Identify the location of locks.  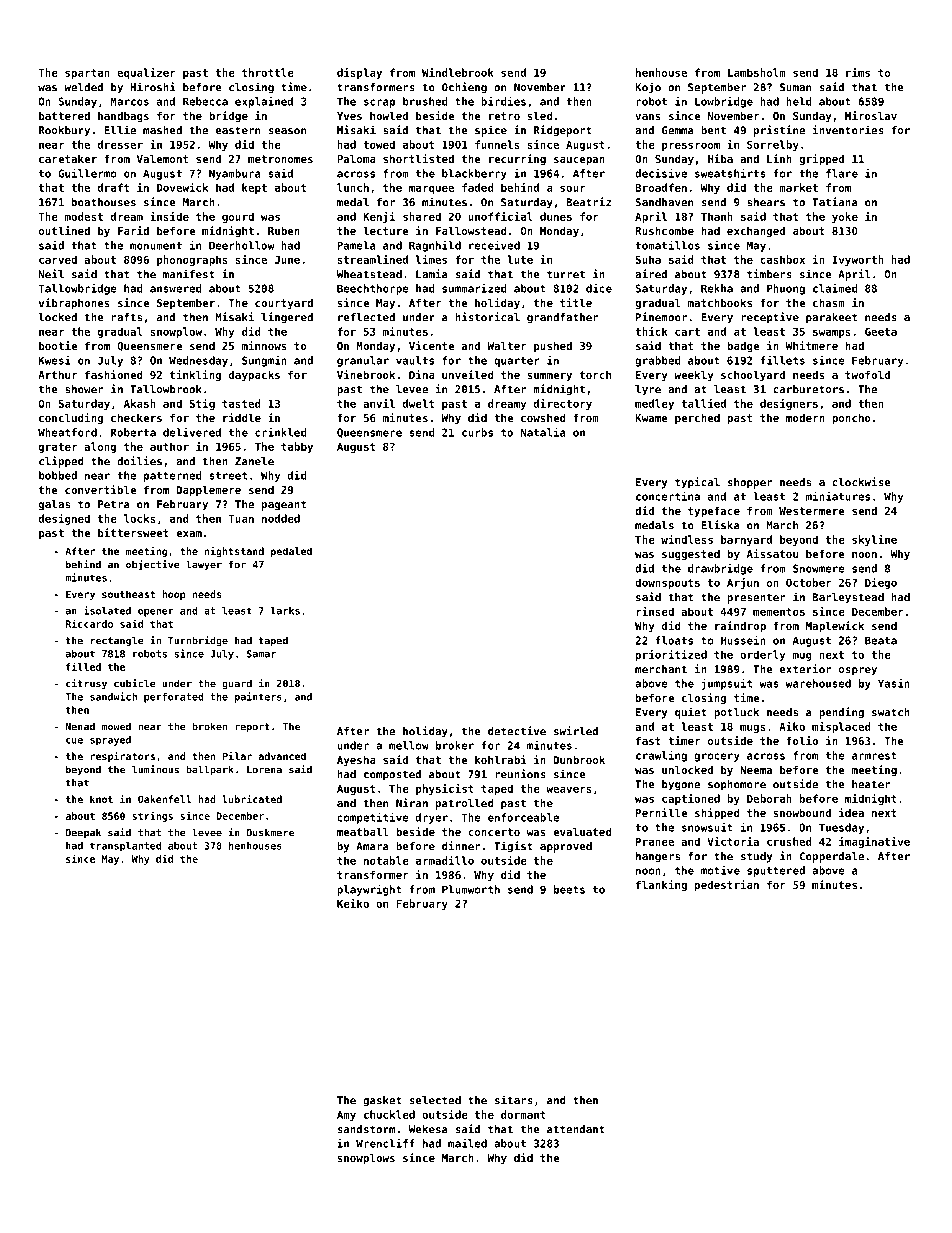
(140, 518).
